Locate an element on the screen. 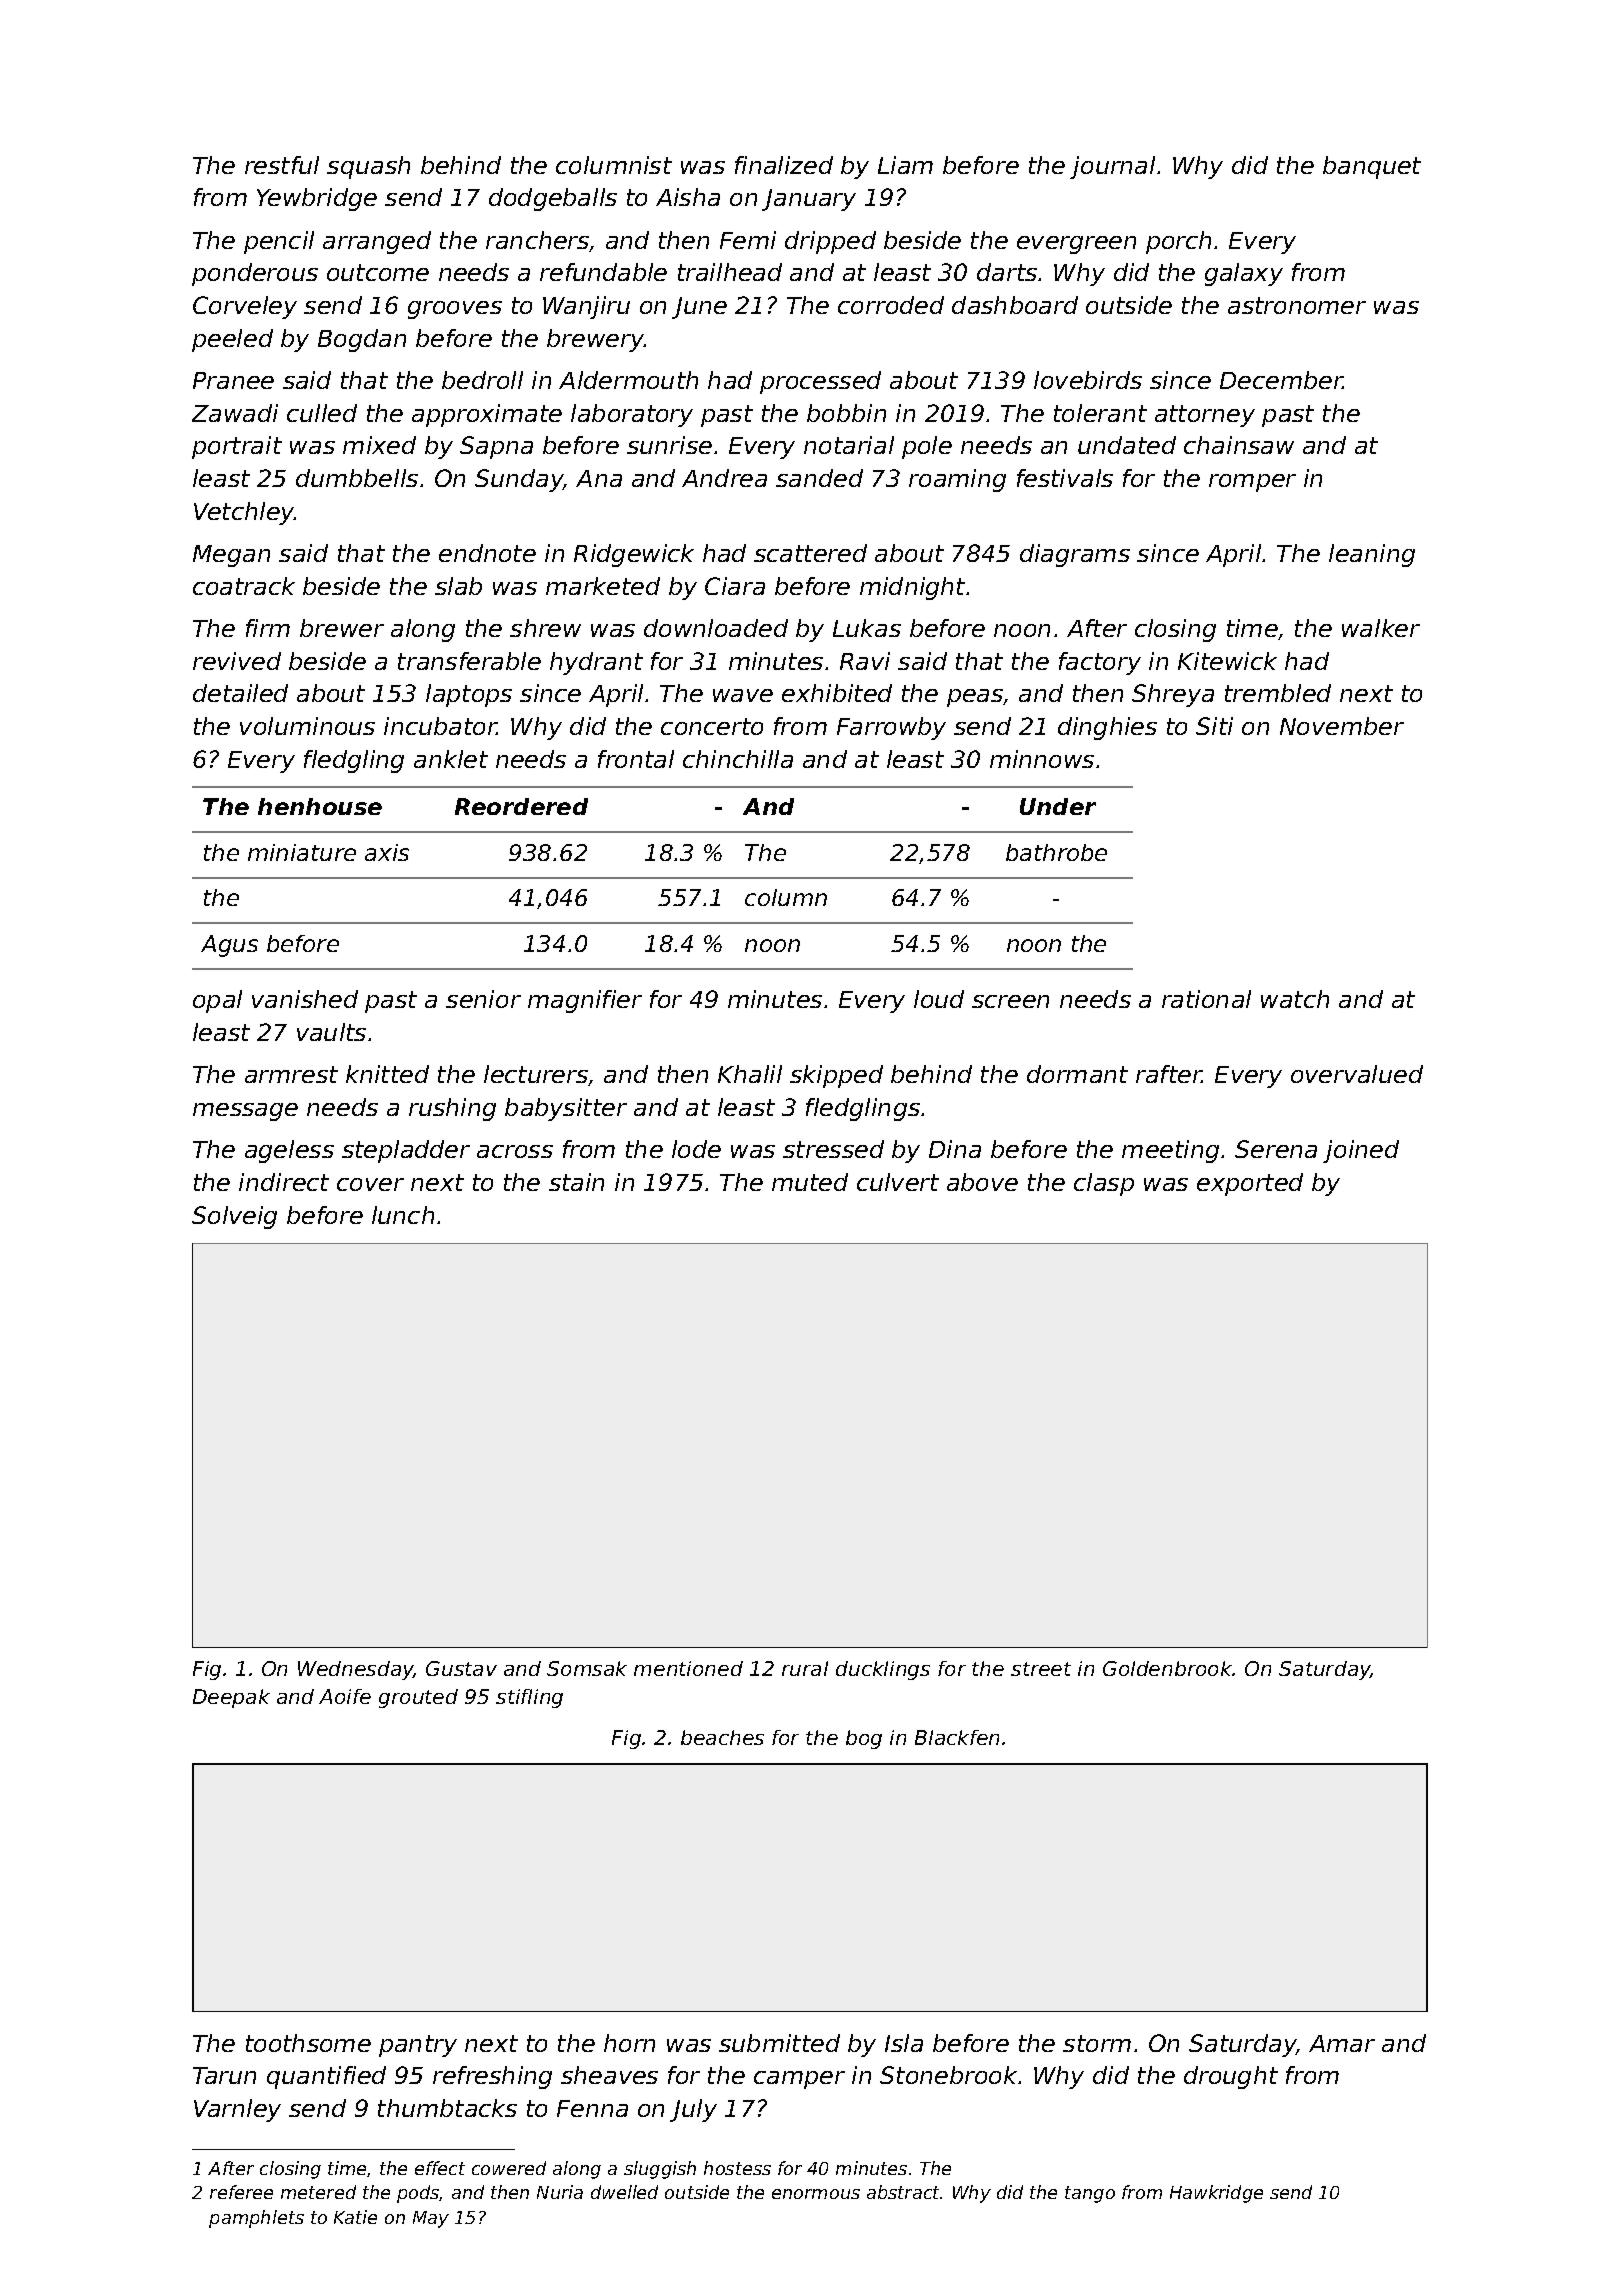 The height and width of the screenshot is (2292, 1620). leaning is located at coordinates (1372, 555).
